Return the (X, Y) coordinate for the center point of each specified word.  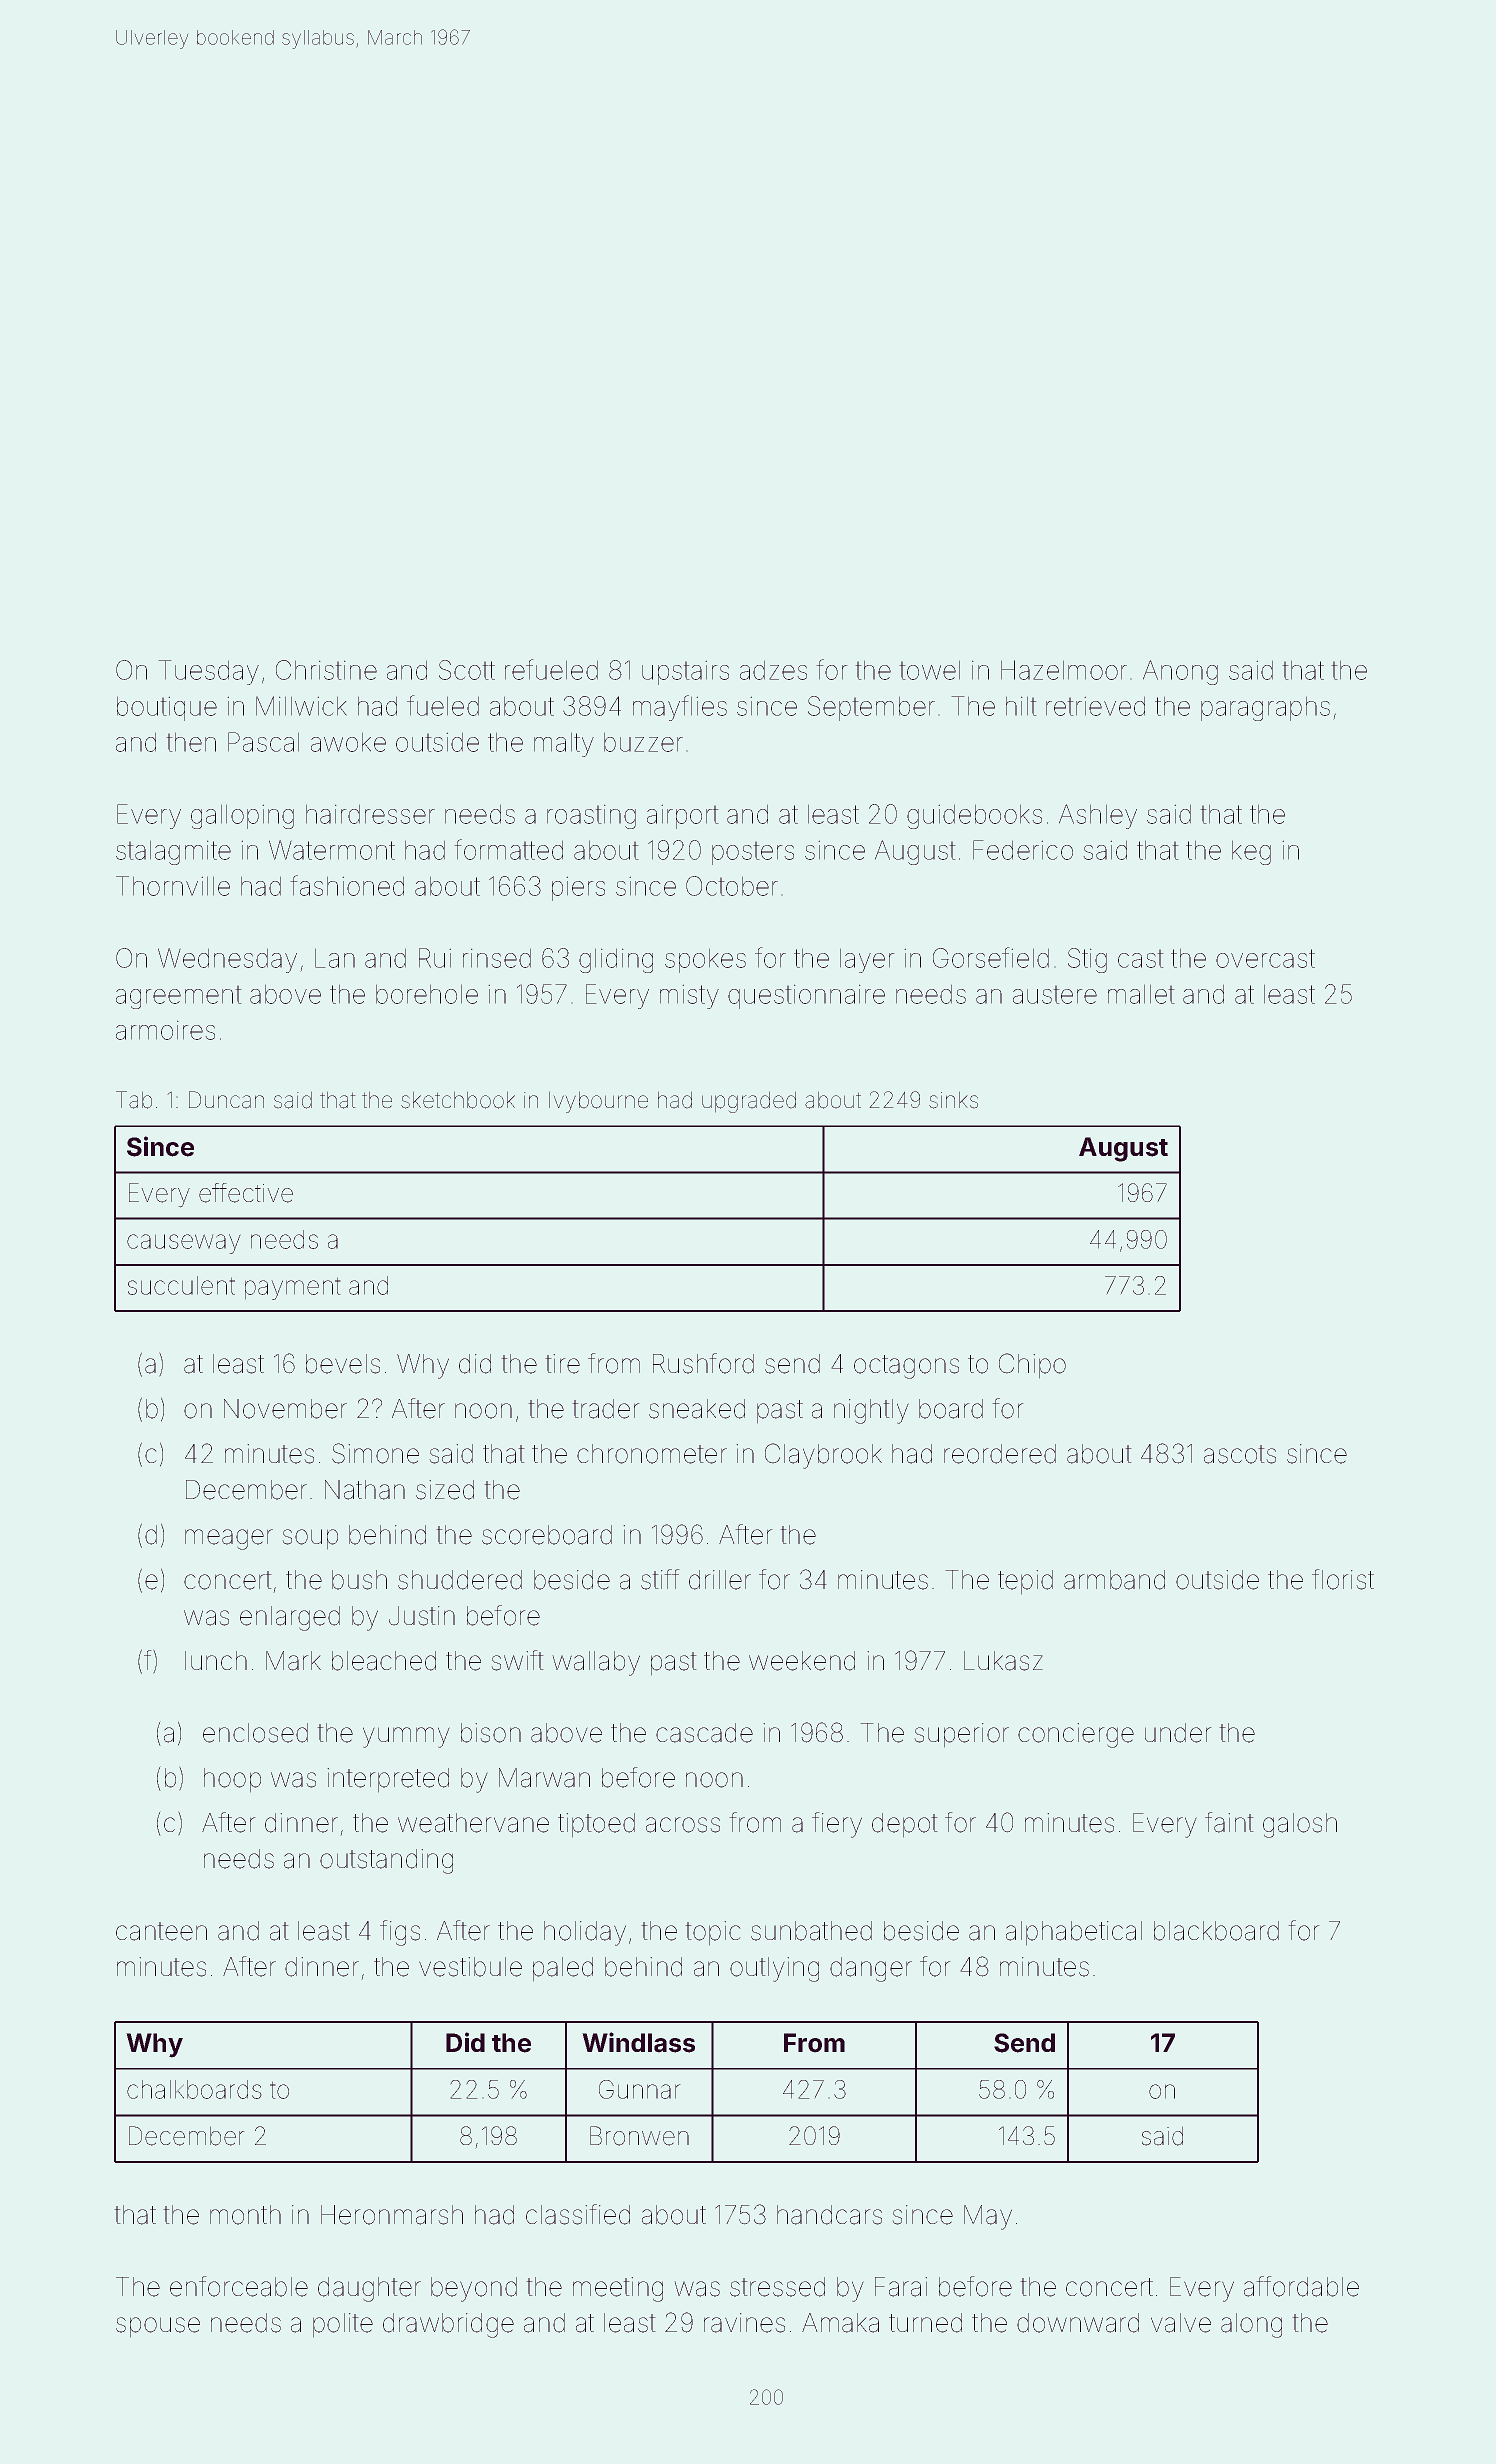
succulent (181, 1285)
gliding (616, 960)
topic (713, 1933)
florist (1343, 1579)
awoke (348, 742)
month (245, 2215)
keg (1251, 852)
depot (905, 1825)
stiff (660, 1579)
